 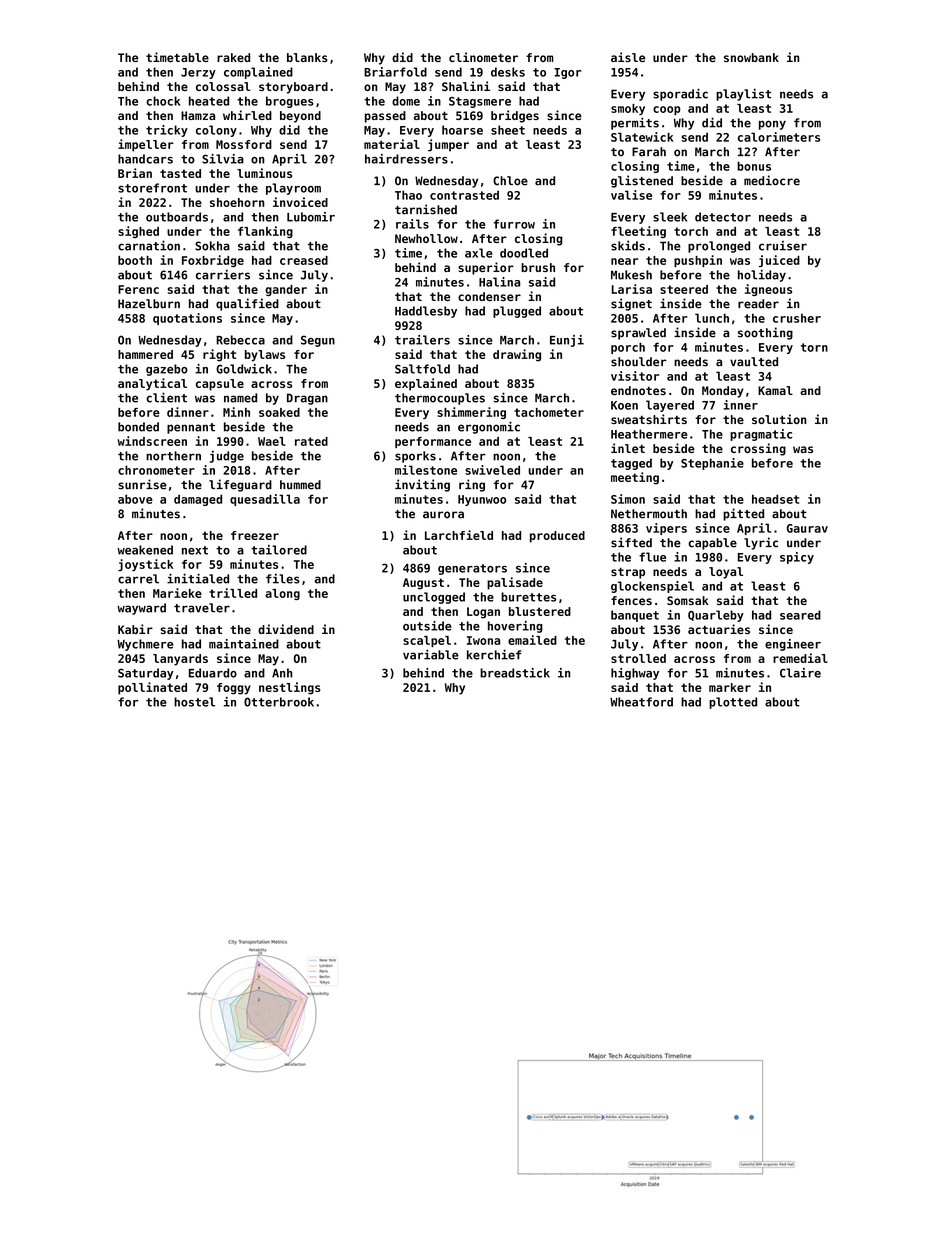 I want to click on raked, so click(x=233, y=57).
